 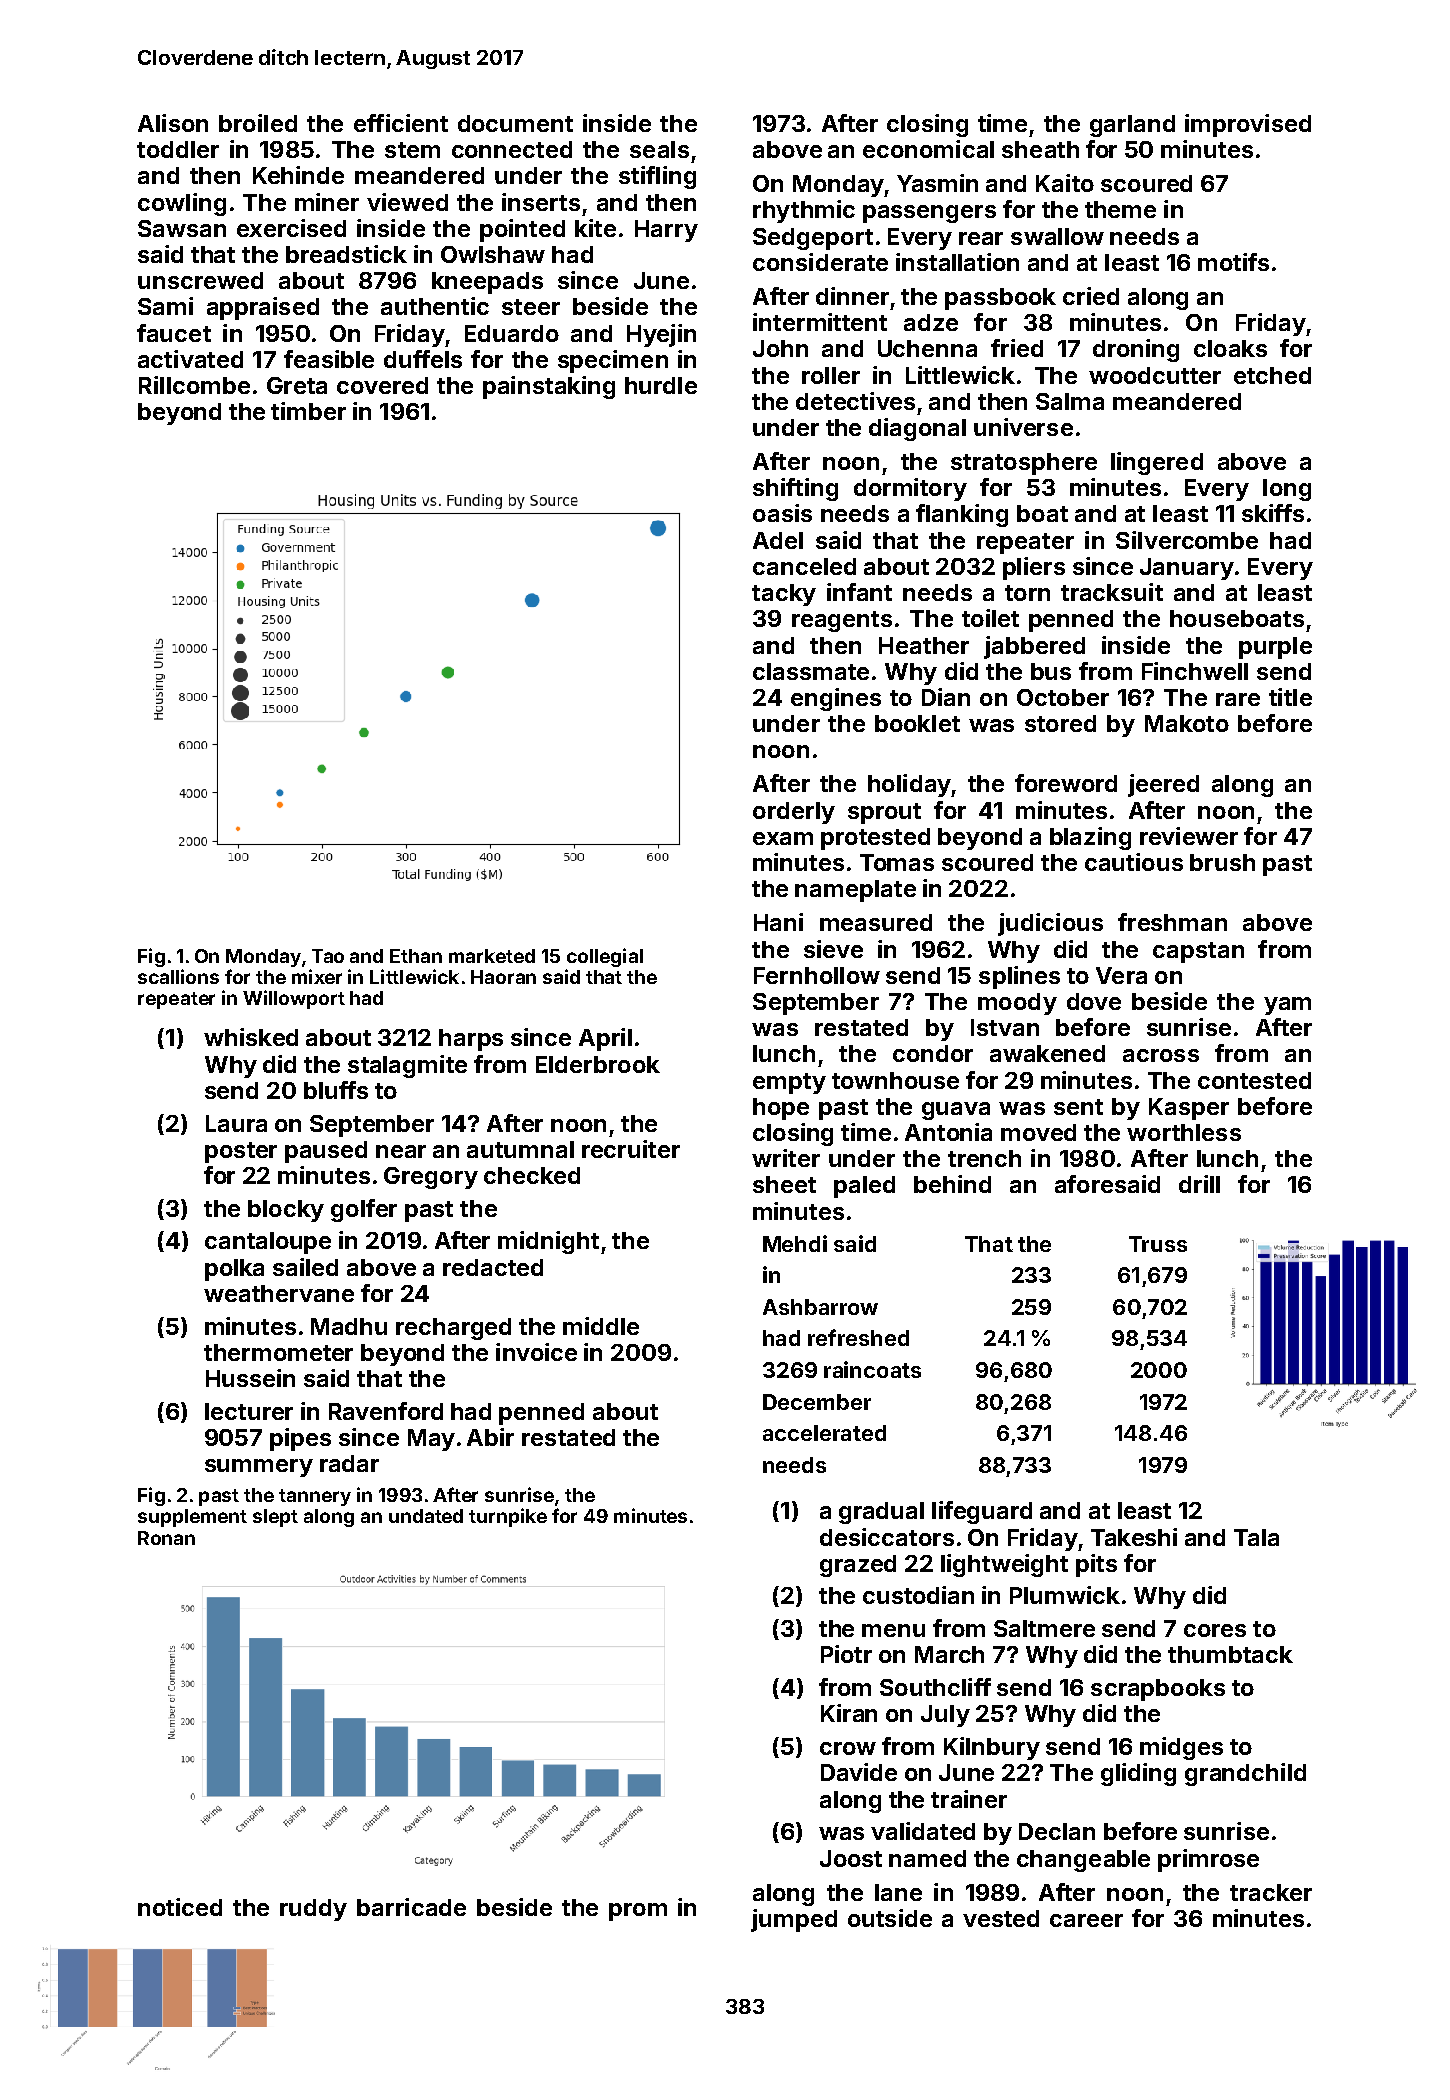 I want to click on motifs, so click(x=1233, y=262).
